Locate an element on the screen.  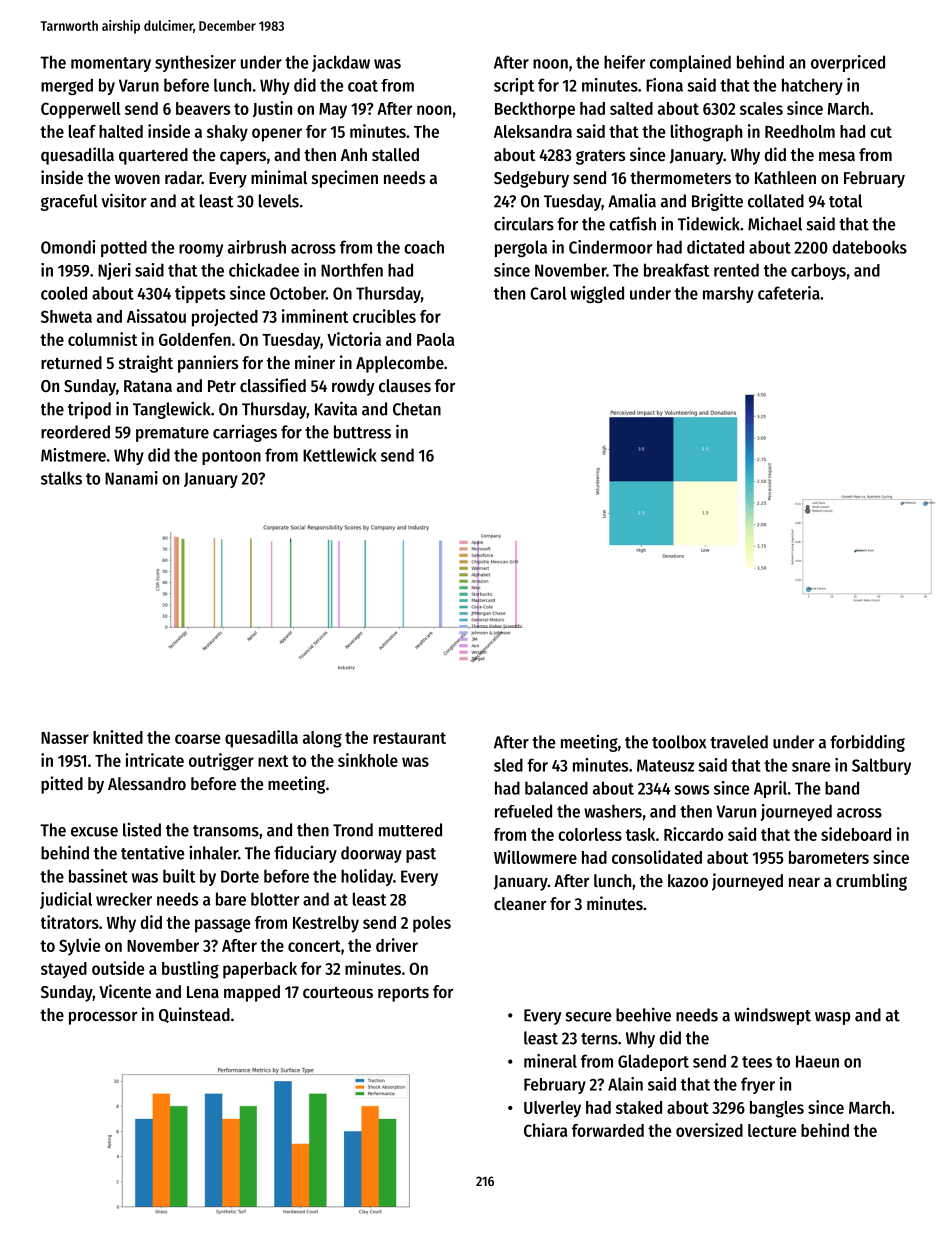
stayed is located at coordinates (64, 970).
